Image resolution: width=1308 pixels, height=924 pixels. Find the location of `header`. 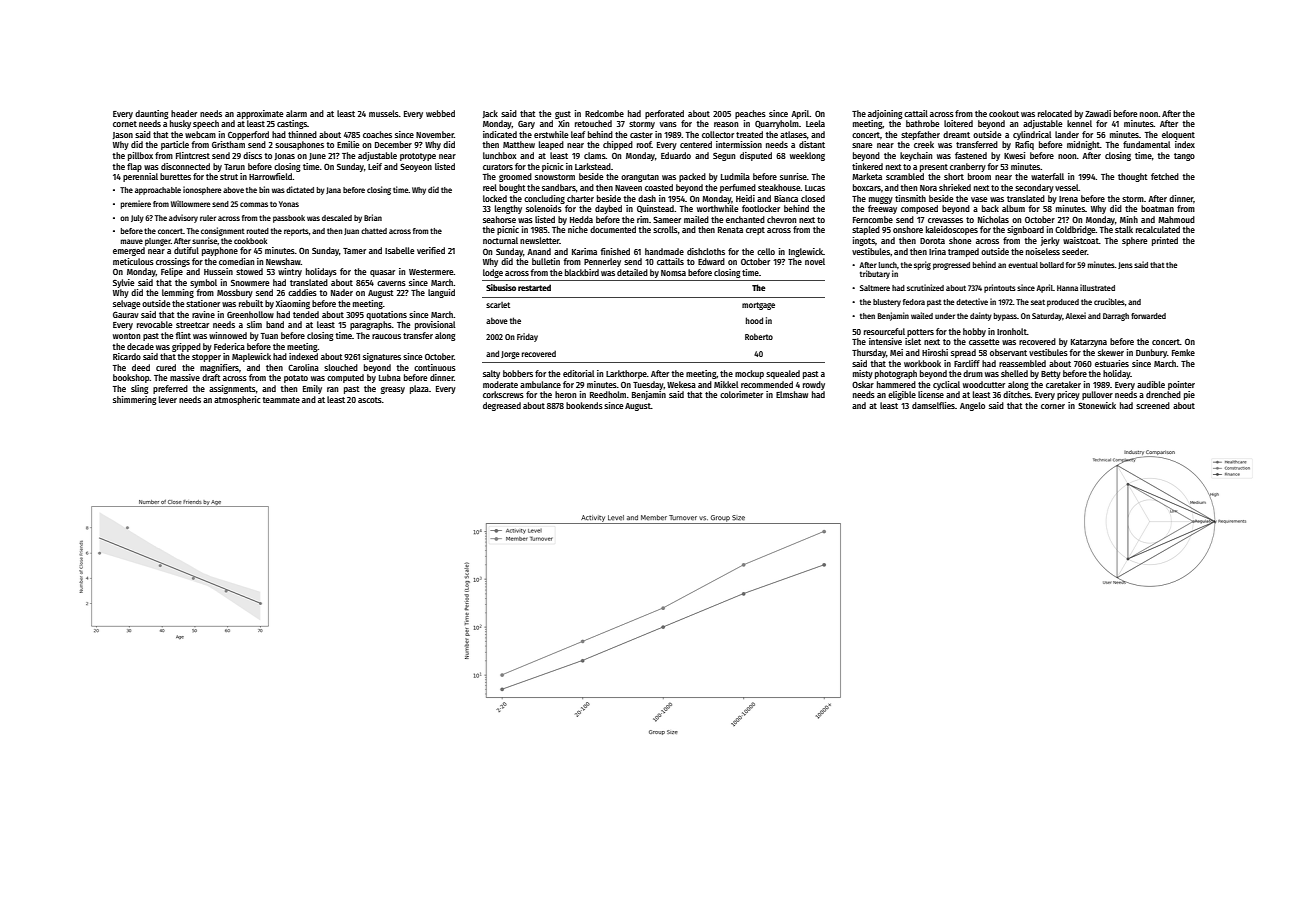

header is located at coordinates (184, 113).
